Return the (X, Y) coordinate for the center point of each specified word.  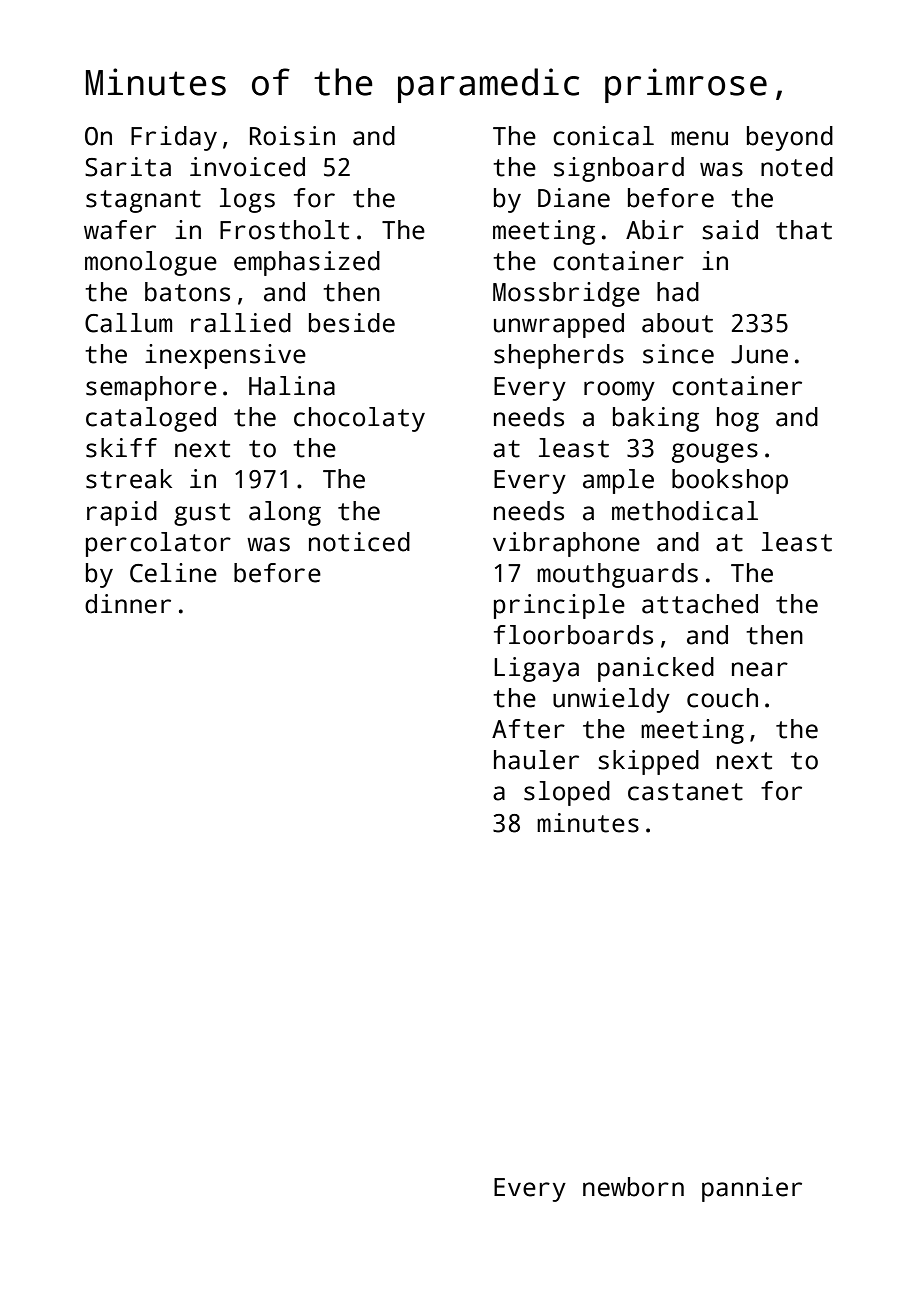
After (528, 729)
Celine (173, 573)
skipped (648, 762)
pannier (752, 1189)
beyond (790, 138)
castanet (685, 792)
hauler (536, 760)
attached (700, 604)
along (285, 513)
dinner (128, 604)
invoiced (247, 167)
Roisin (292, 136)
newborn (633, 1187)
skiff (121, 448)
